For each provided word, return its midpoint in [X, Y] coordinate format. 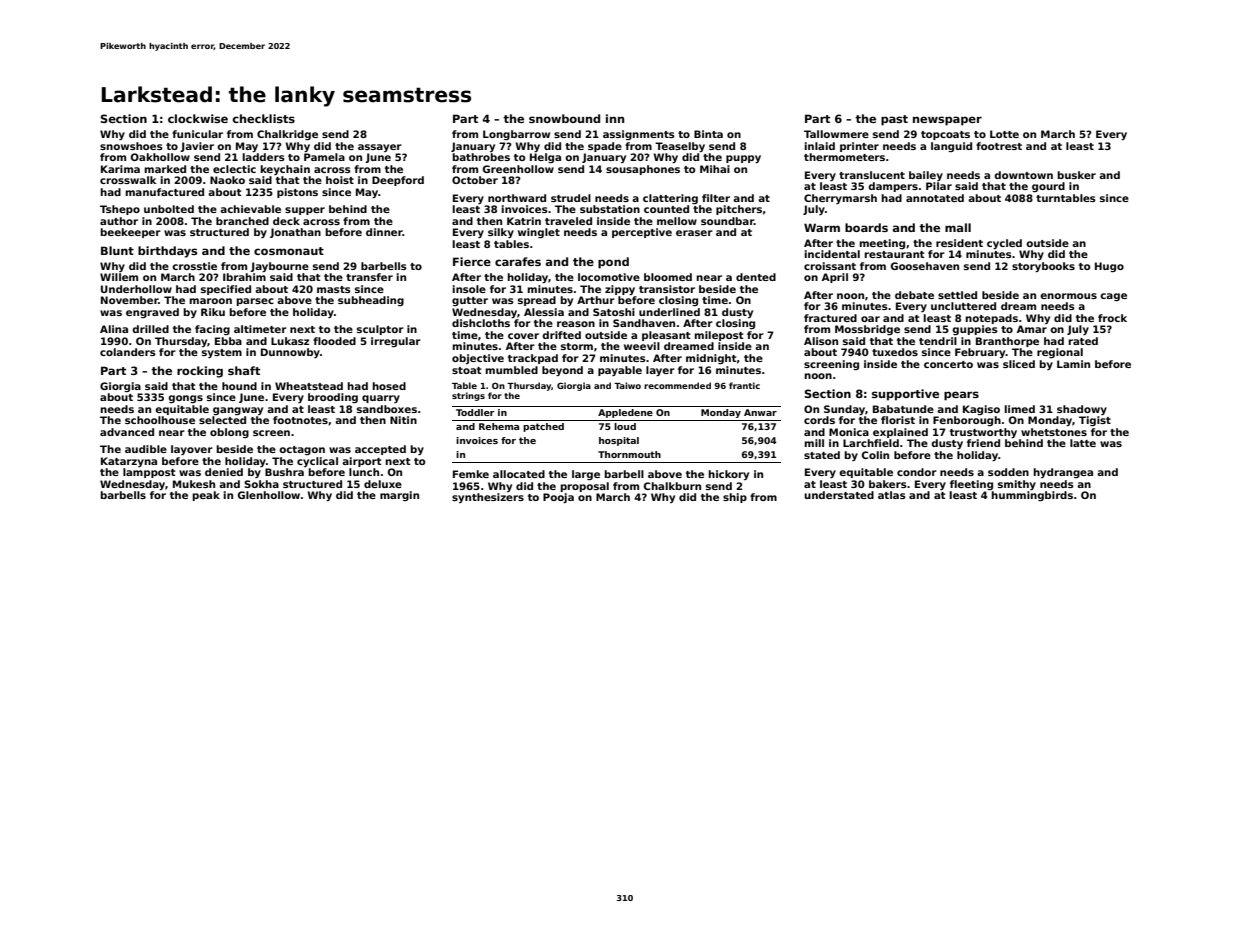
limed [1019, 409]
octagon [302, 450]
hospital [619, 441]
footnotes [300, 420]
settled [957, 295]
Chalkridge [287, 135]
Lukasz [290, 341]
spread [537, 301]
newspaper [947, 121]
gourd [1048, 187]
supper [305, 211]
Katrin [524, 221]
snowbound [564, 118]
